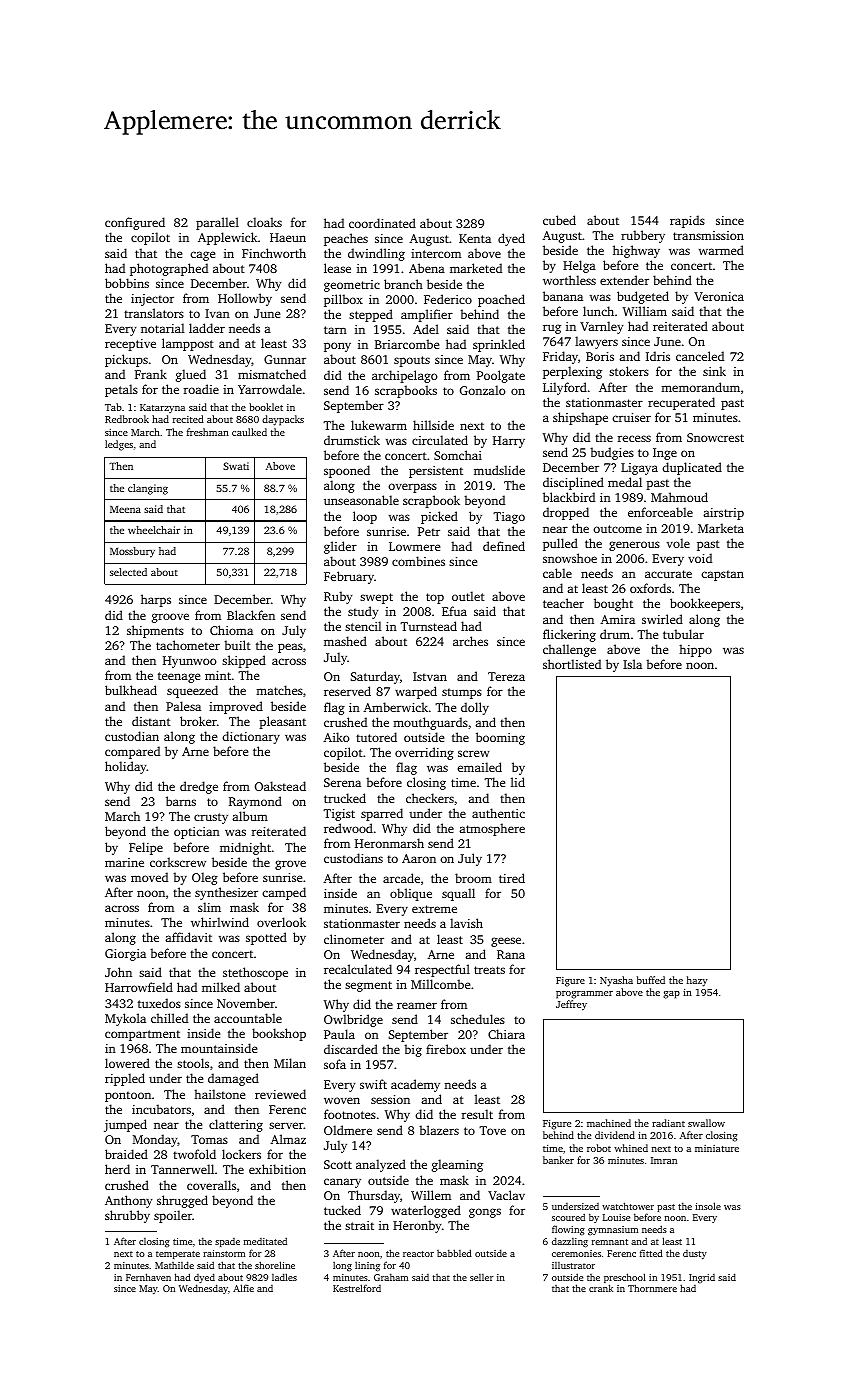 The height and width of the screenshot is (1400, 849). Describe the element at coordinates (563, 603) in the screenshot. I see `teacher` at that location.
